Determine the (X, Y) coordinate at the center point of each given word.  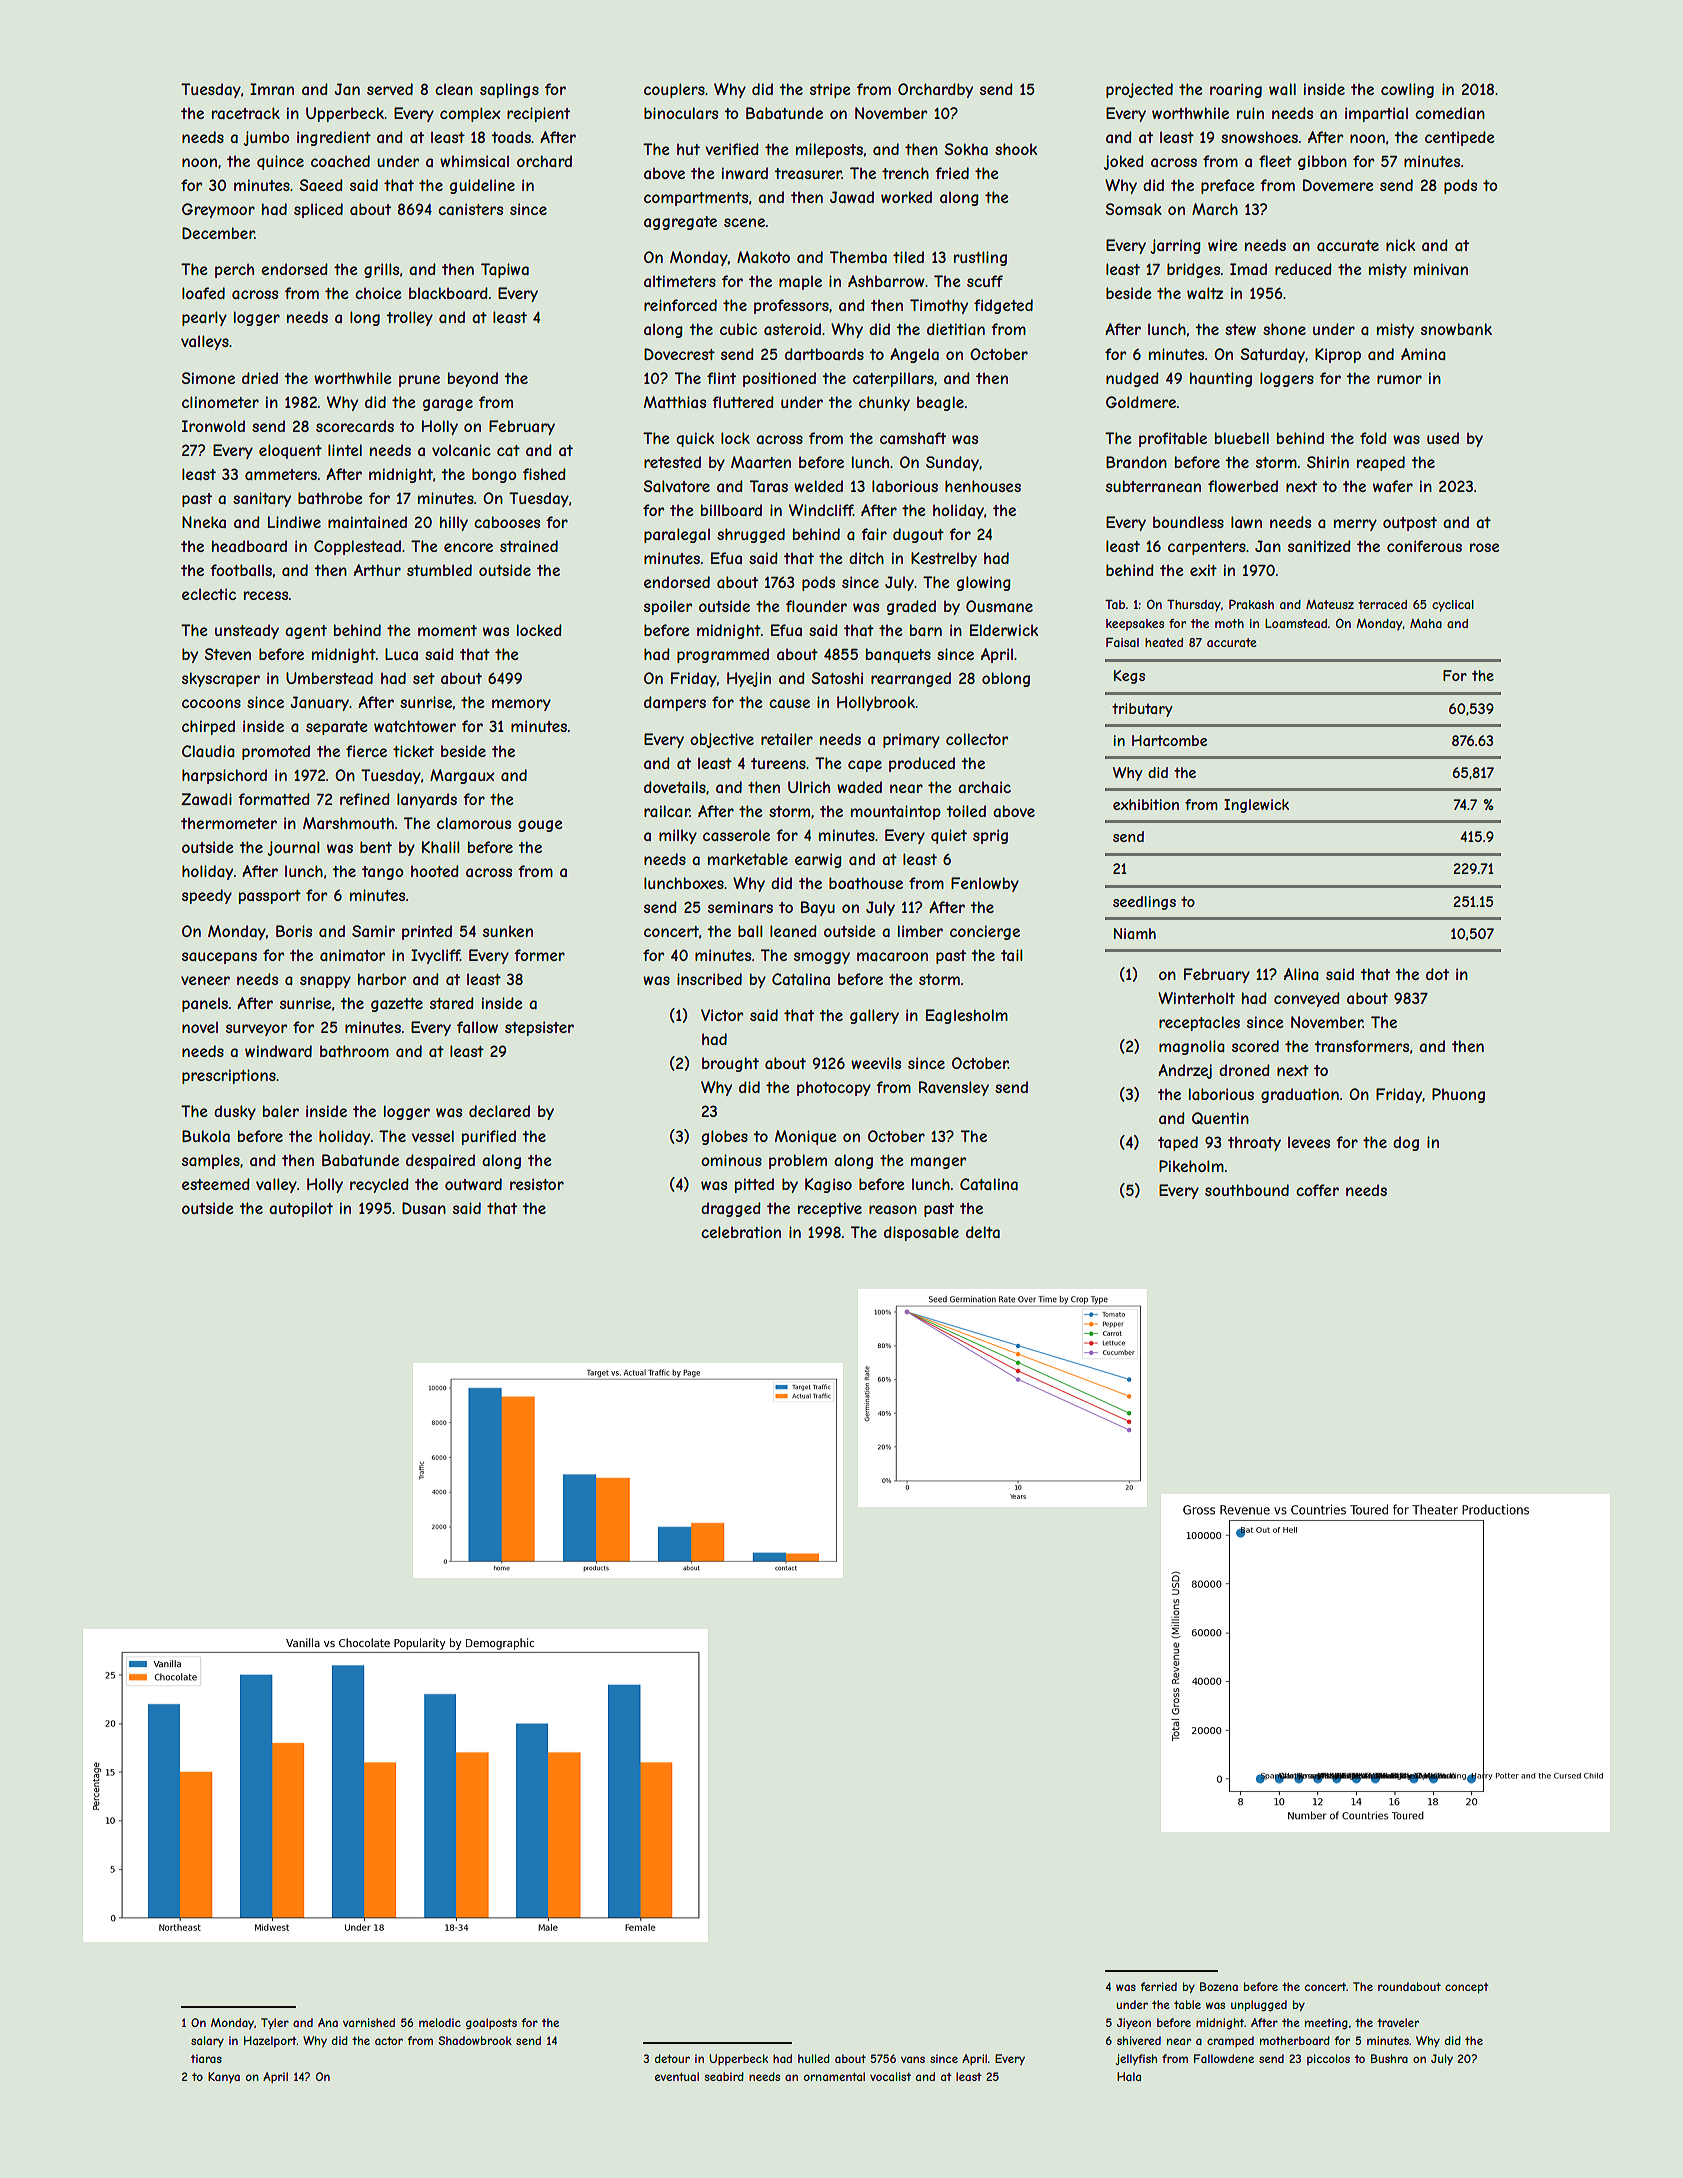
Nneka (204, 522)
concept (1467, 1988)
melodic (440, 2022)
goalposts (491, 2023)
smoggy (822, 958)
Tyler (275, 2023)
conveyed (1307, 999)
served (390, 89)
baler (281, 1111)
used (1443, 438)
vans (913, 2059)
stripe (830, 90)
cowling (1407, 90)
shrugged (751, 535)
